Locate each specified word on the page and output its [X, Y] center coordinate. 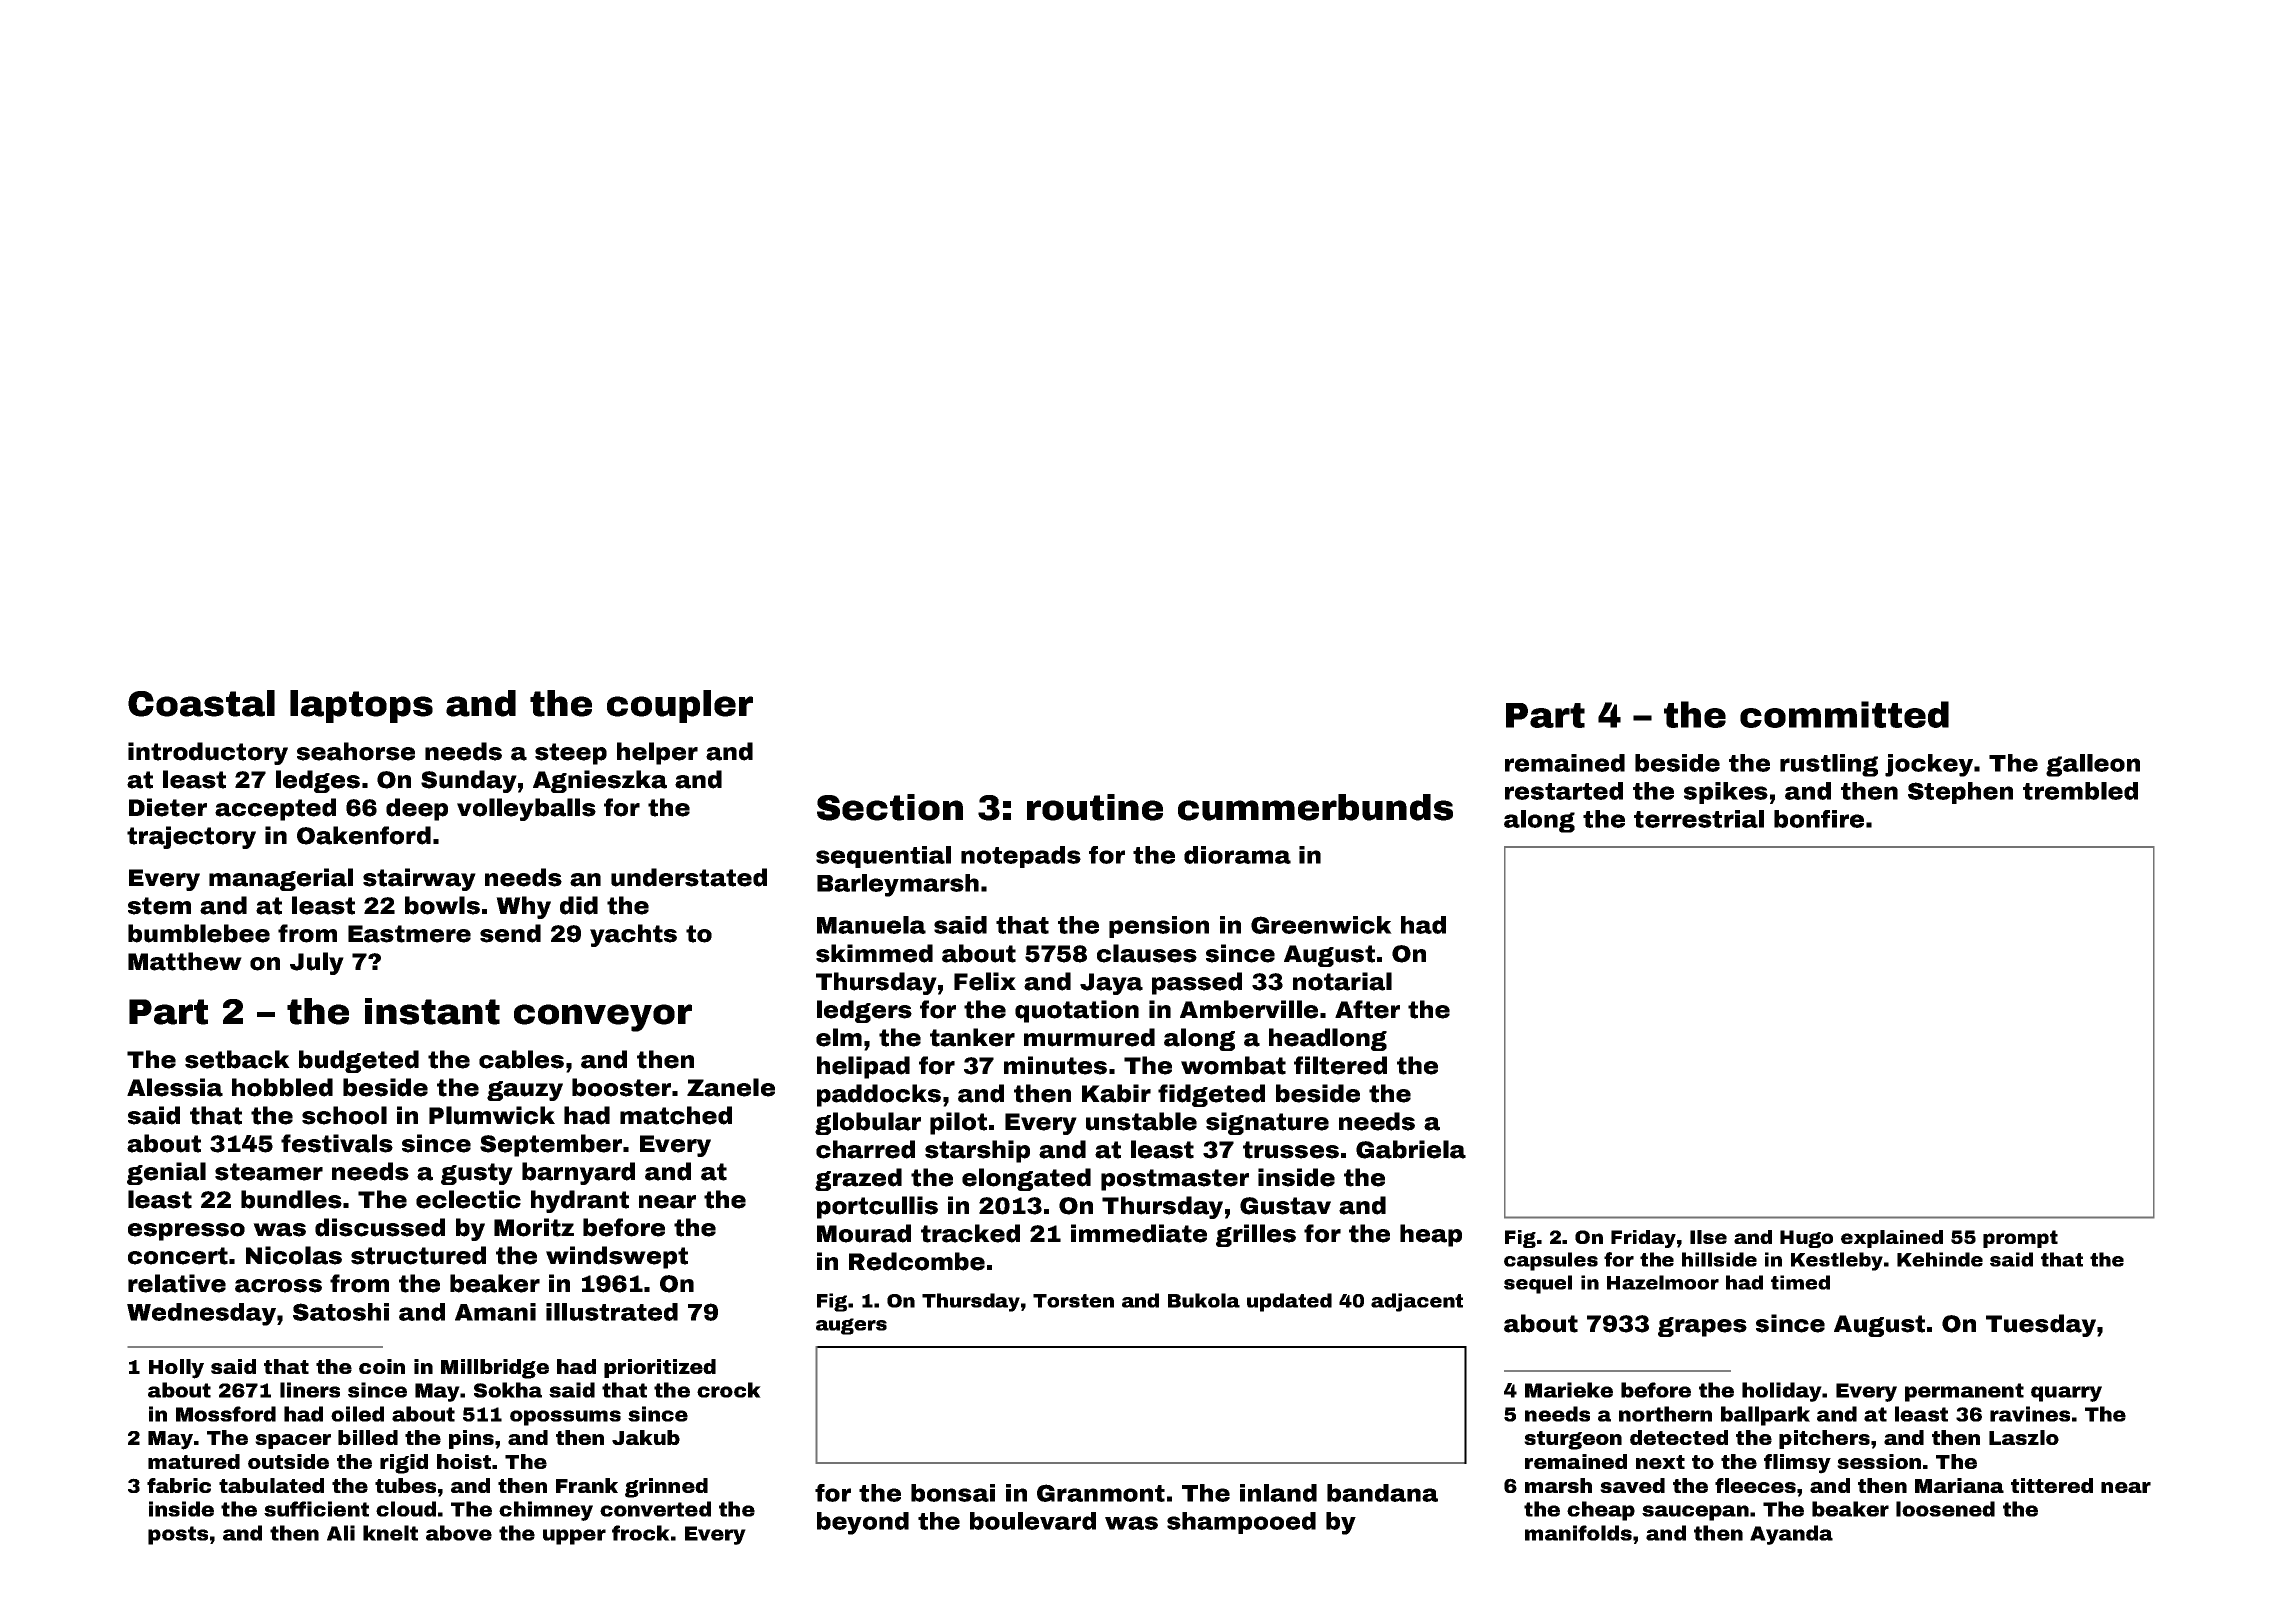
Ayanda [1791, 1535]
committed [1844, 714]
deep [417, 809]
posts [178, 1535]
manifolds [1578, 1533]
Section [890, 807]
